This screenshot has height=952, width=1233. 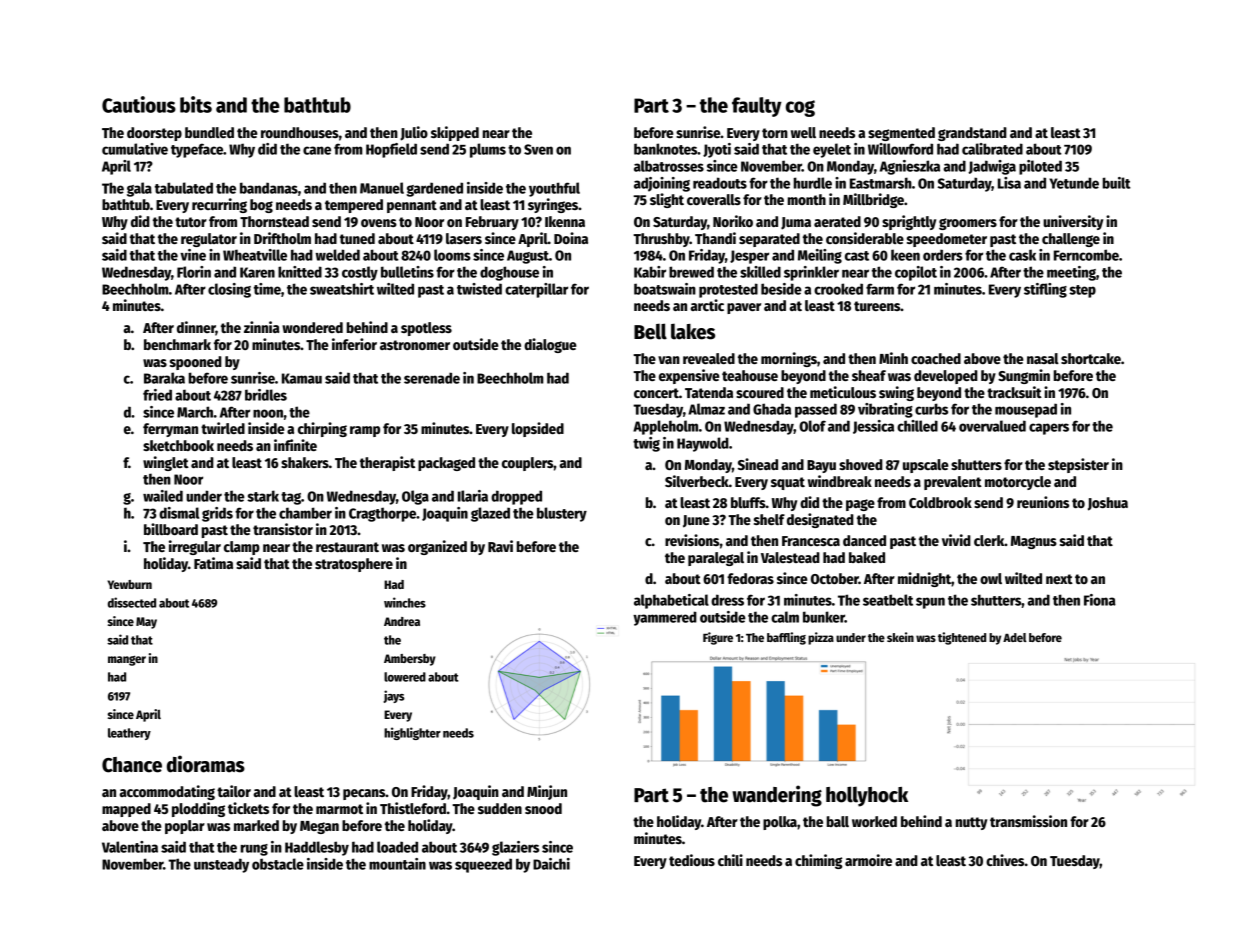 What do you see at coordinates (972, 134) in the screenshot?
I see `grandstand` at bounding box center [972, 134].
